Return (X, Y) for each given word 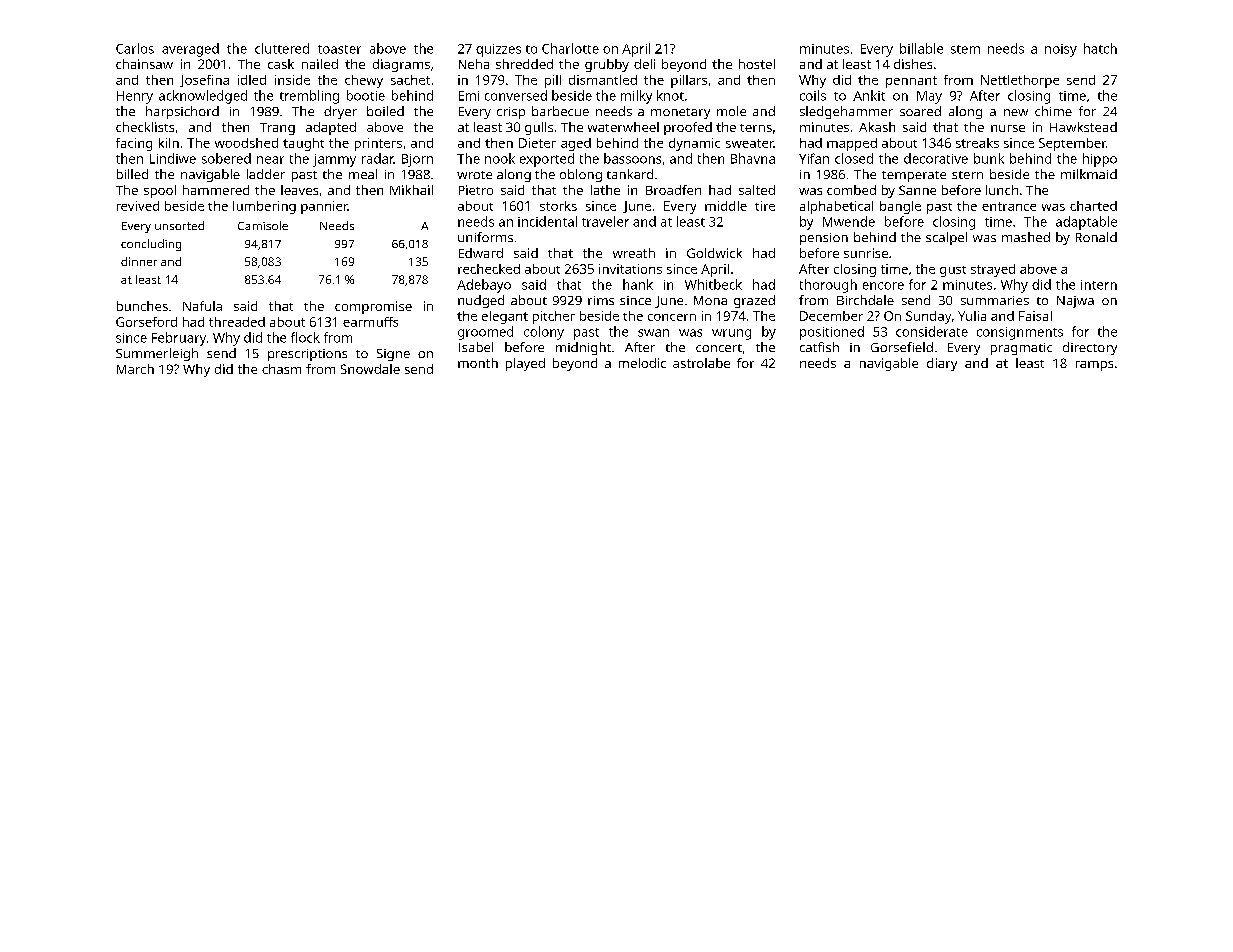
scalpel (946, 238)
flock (305, 337)
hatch (1100, 48)
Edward (481, 253)
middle (726, 206)
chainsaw (144, 64)
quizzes (498, 50)
